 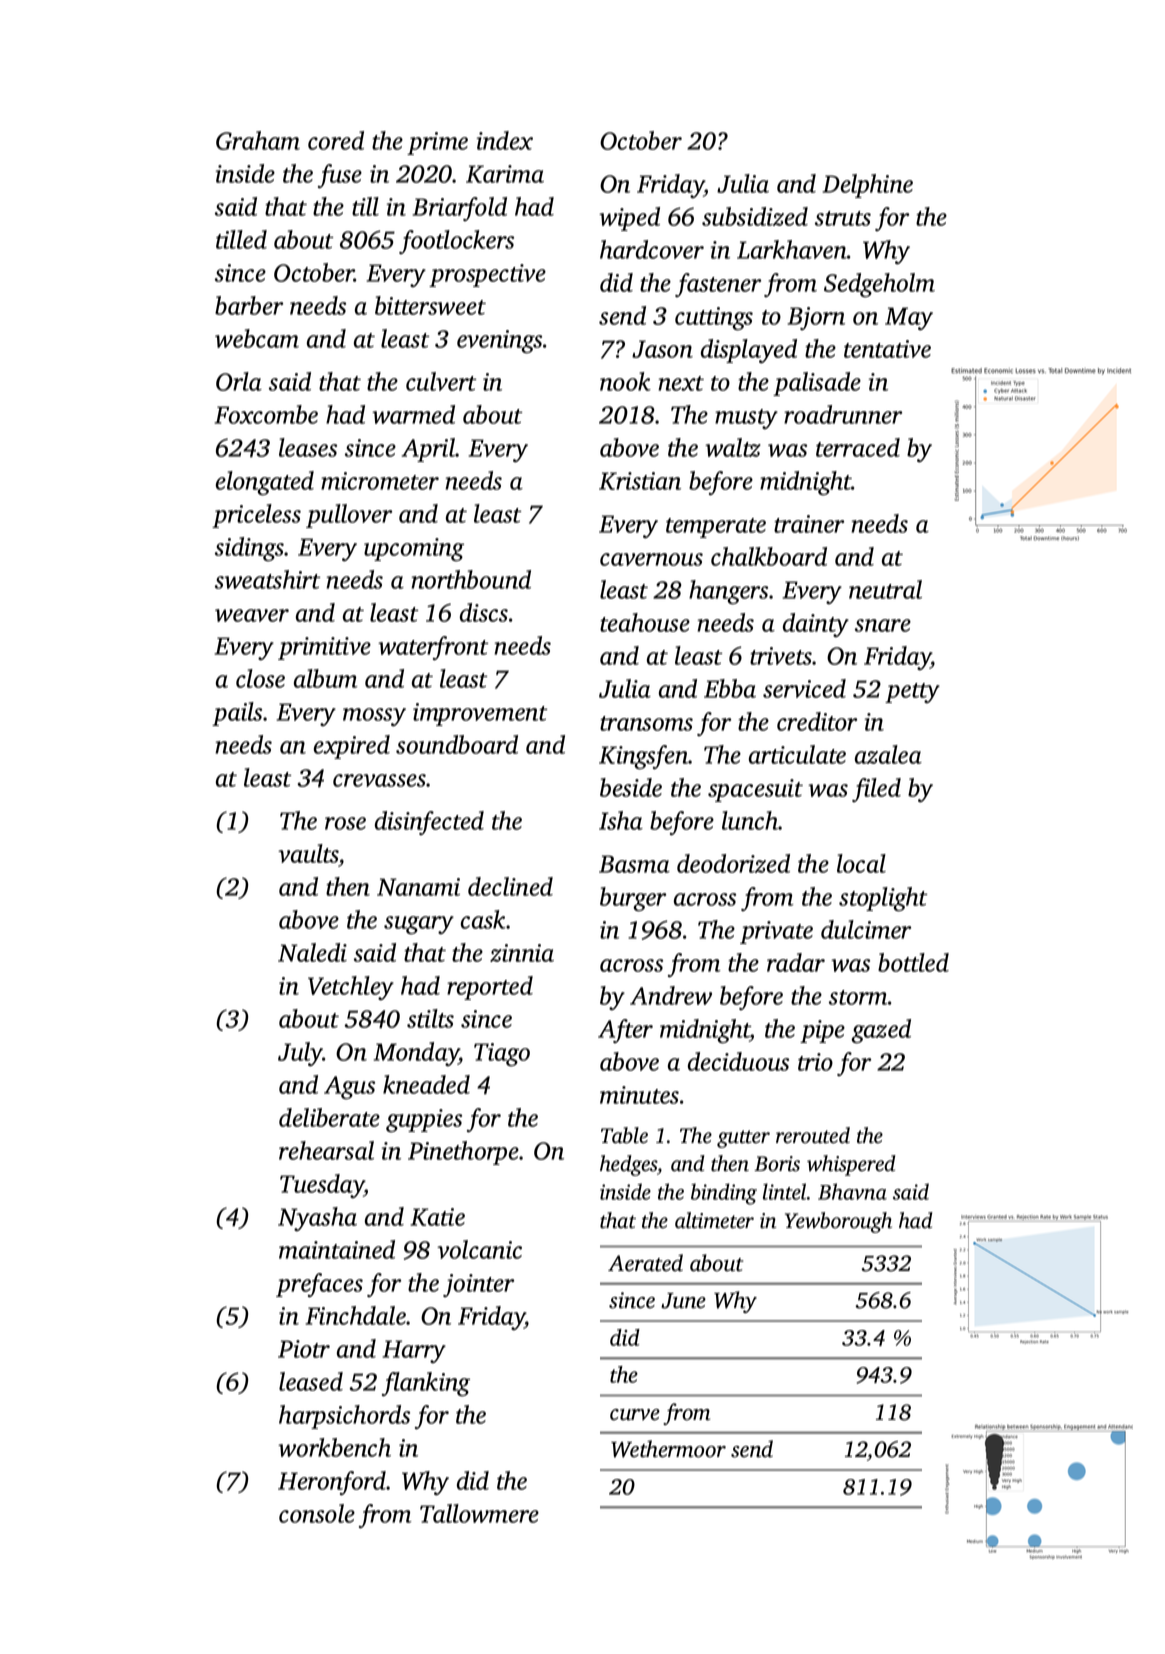 I want to click on beside, so click(x=631, y=787).
